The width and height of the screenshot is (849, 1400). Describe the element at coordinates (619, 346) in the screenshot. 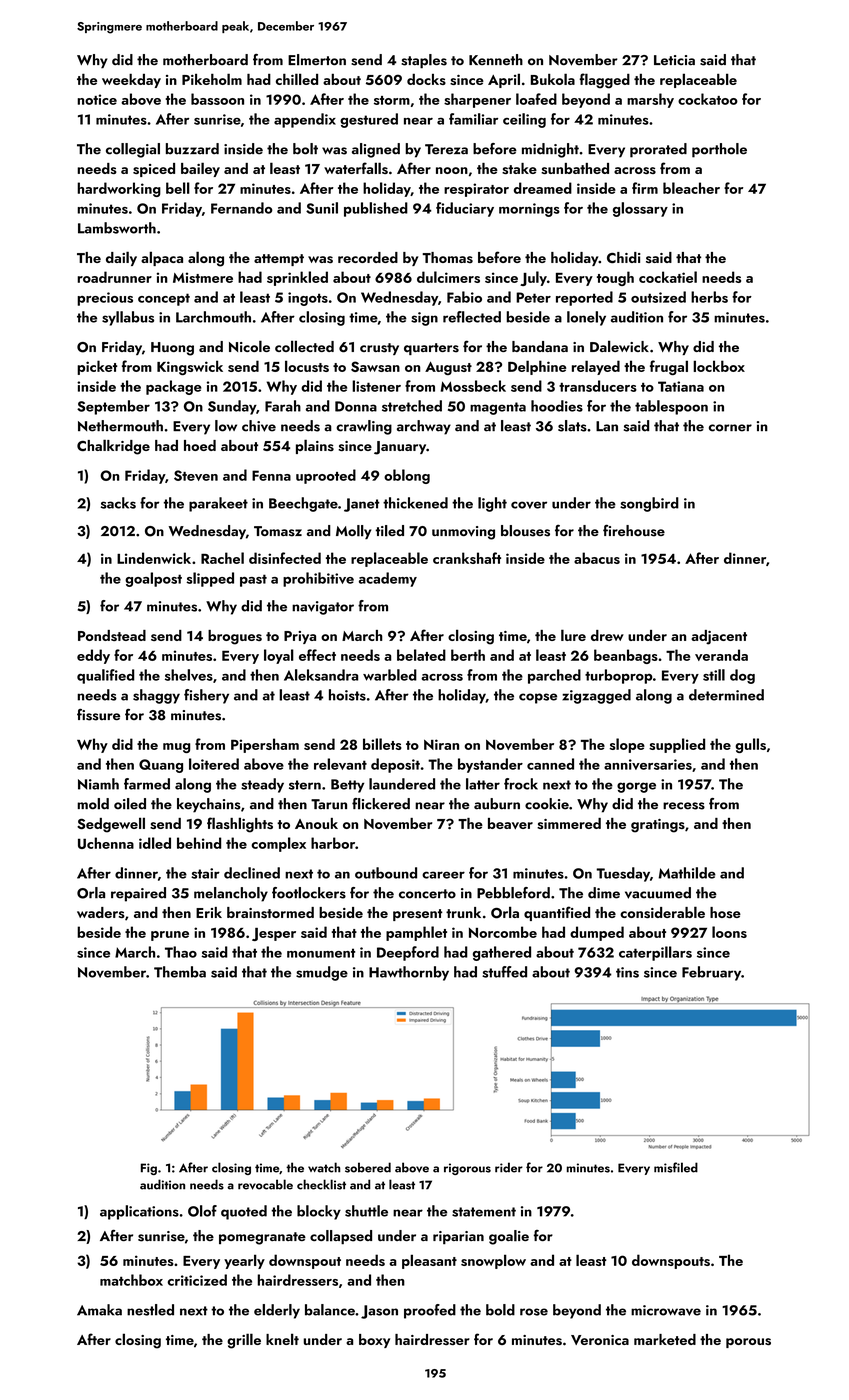

I see `Dalewick` at that location.
